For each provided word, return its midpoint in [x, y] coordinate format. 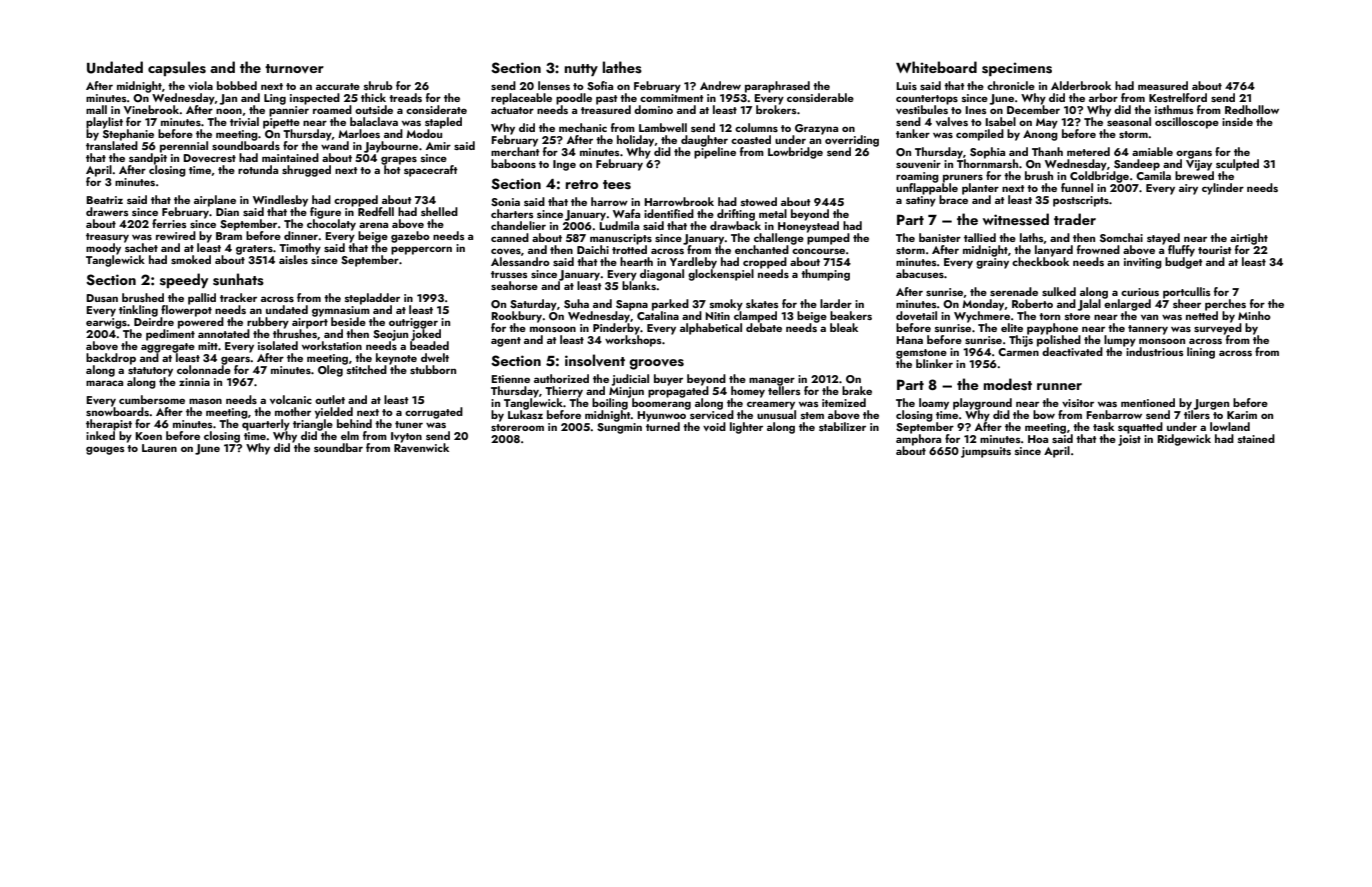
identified [669, 213]
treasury [107, 238]
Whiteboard [936, 67]
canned [510, 237]
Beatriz [104, 200]
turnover [294, 68]
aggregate [168, 348]
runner [1059, 386]
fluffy [1181, 251]
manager [772, 381]
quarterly [266, 425]
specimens [1017, 69]
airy [1188, 189]
